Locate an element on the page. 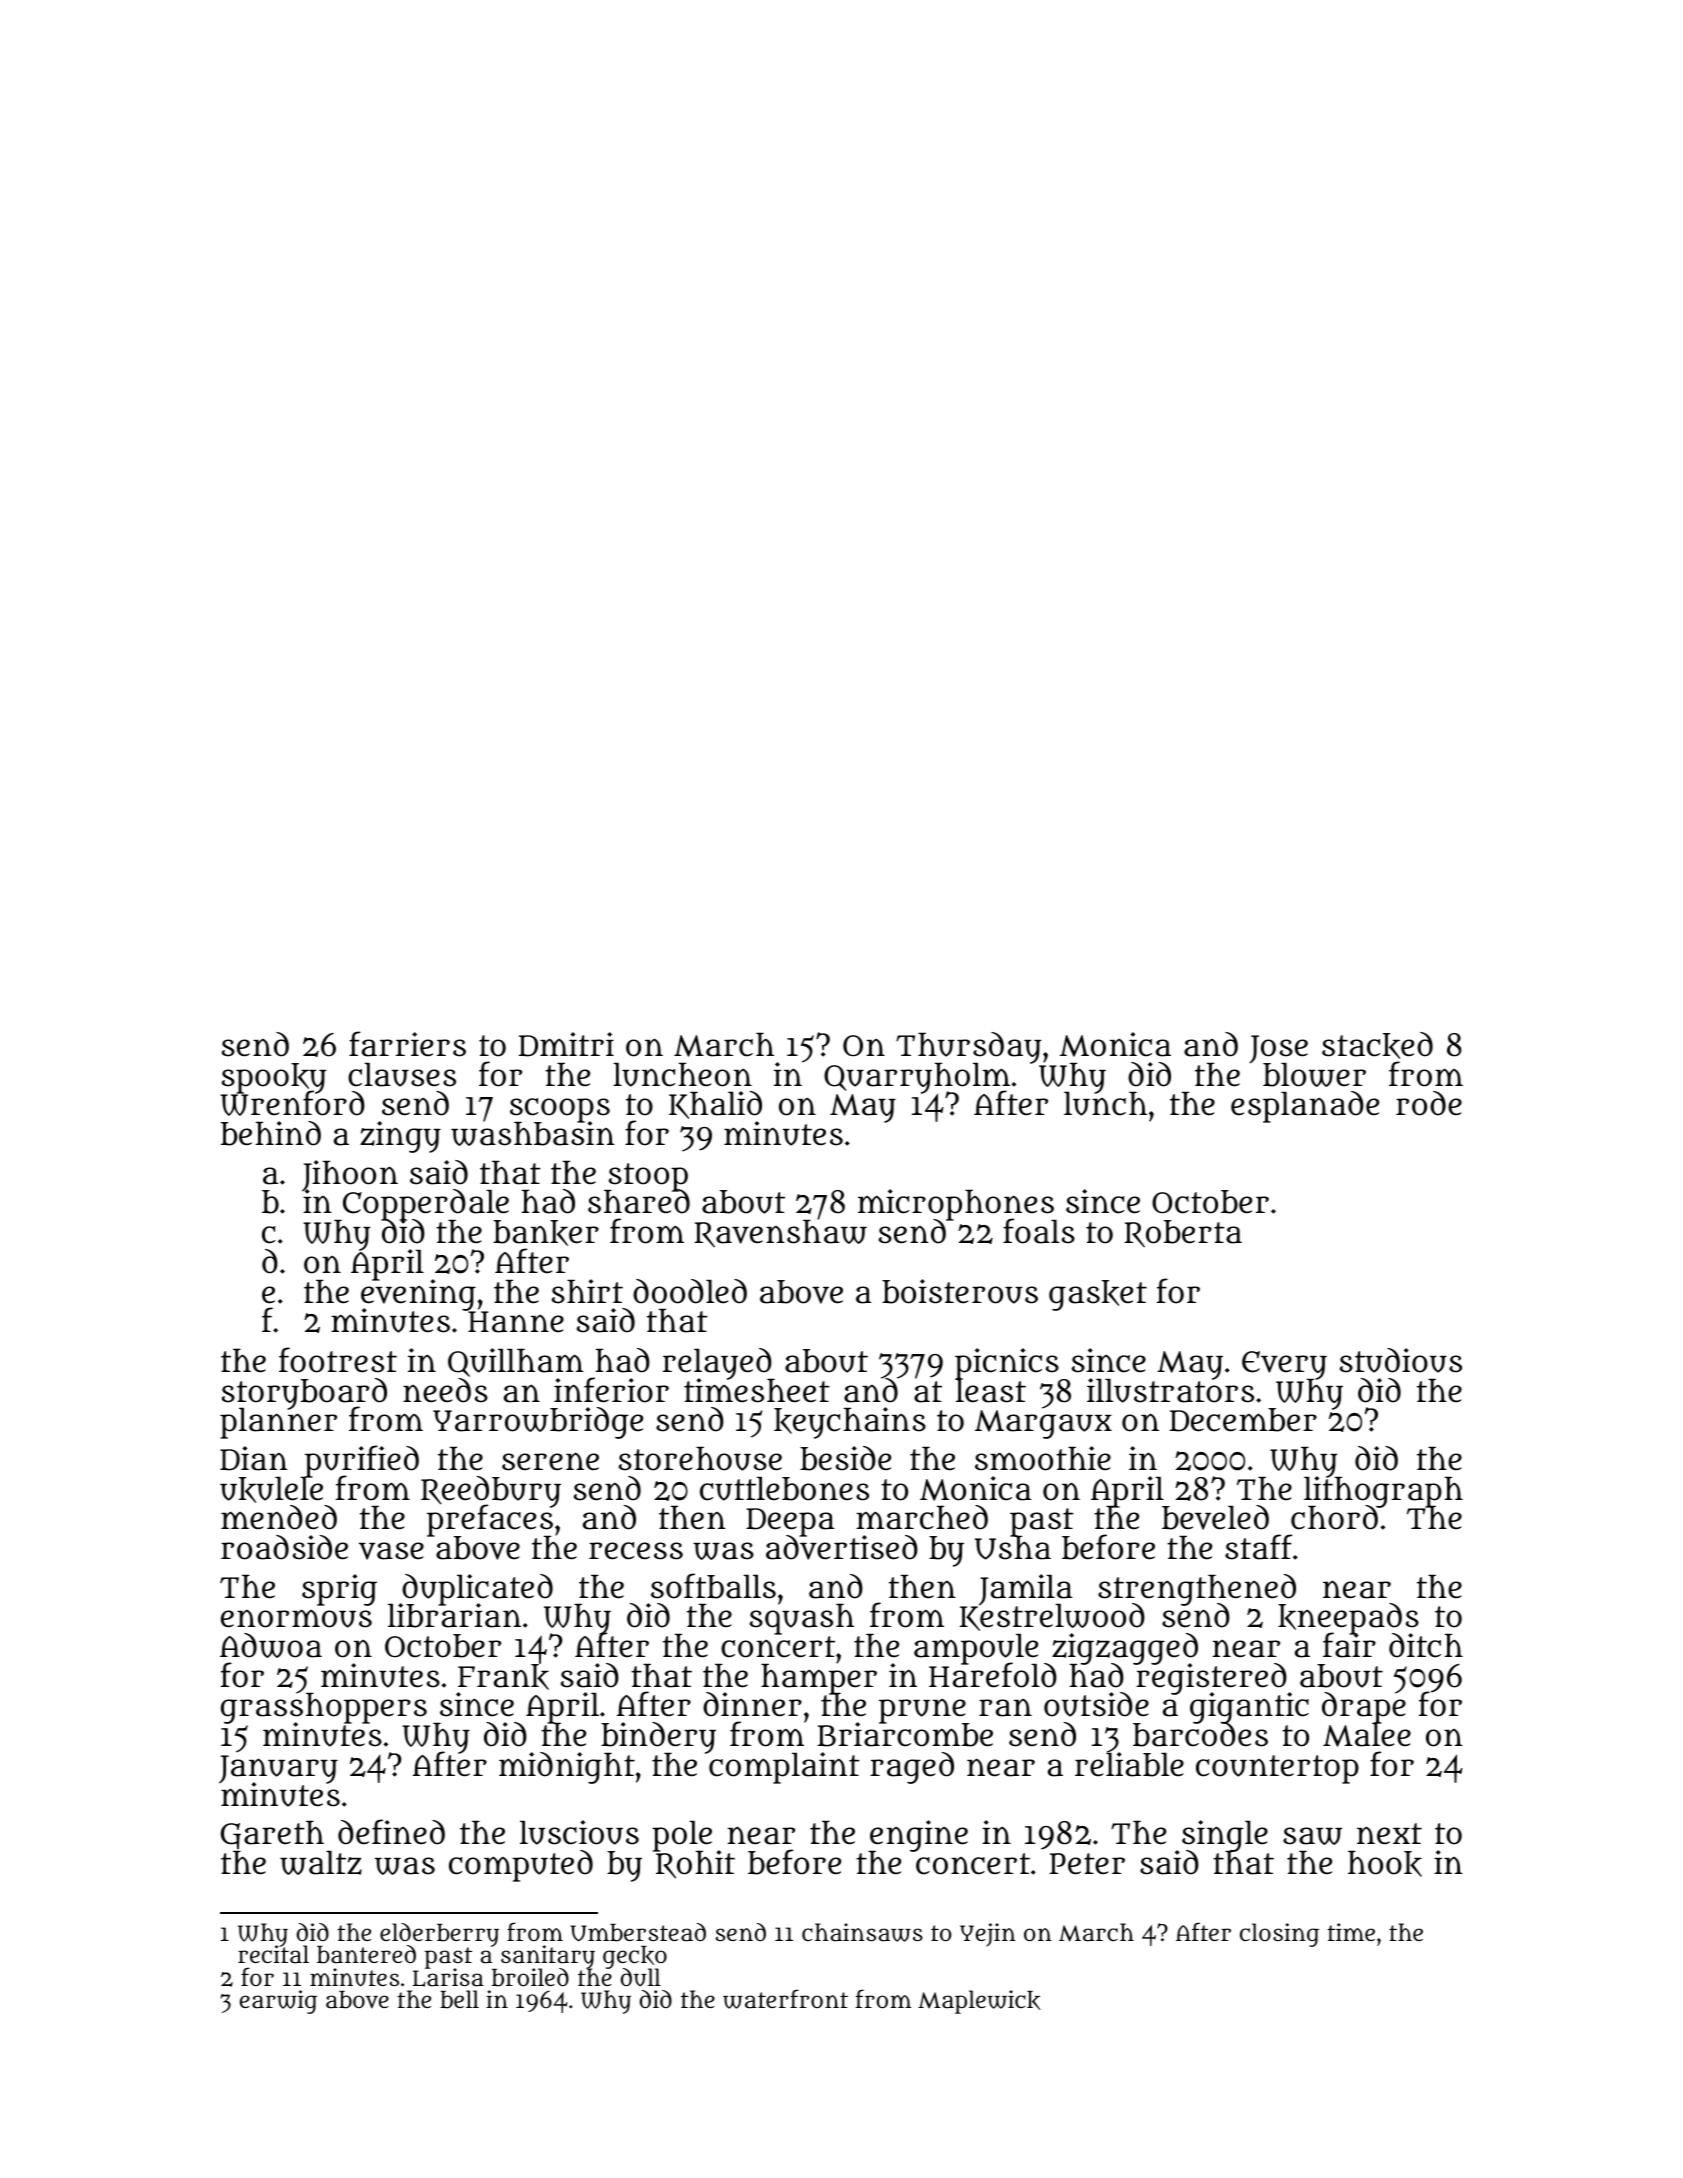  shirt is located at coordinates (587, 1291).
